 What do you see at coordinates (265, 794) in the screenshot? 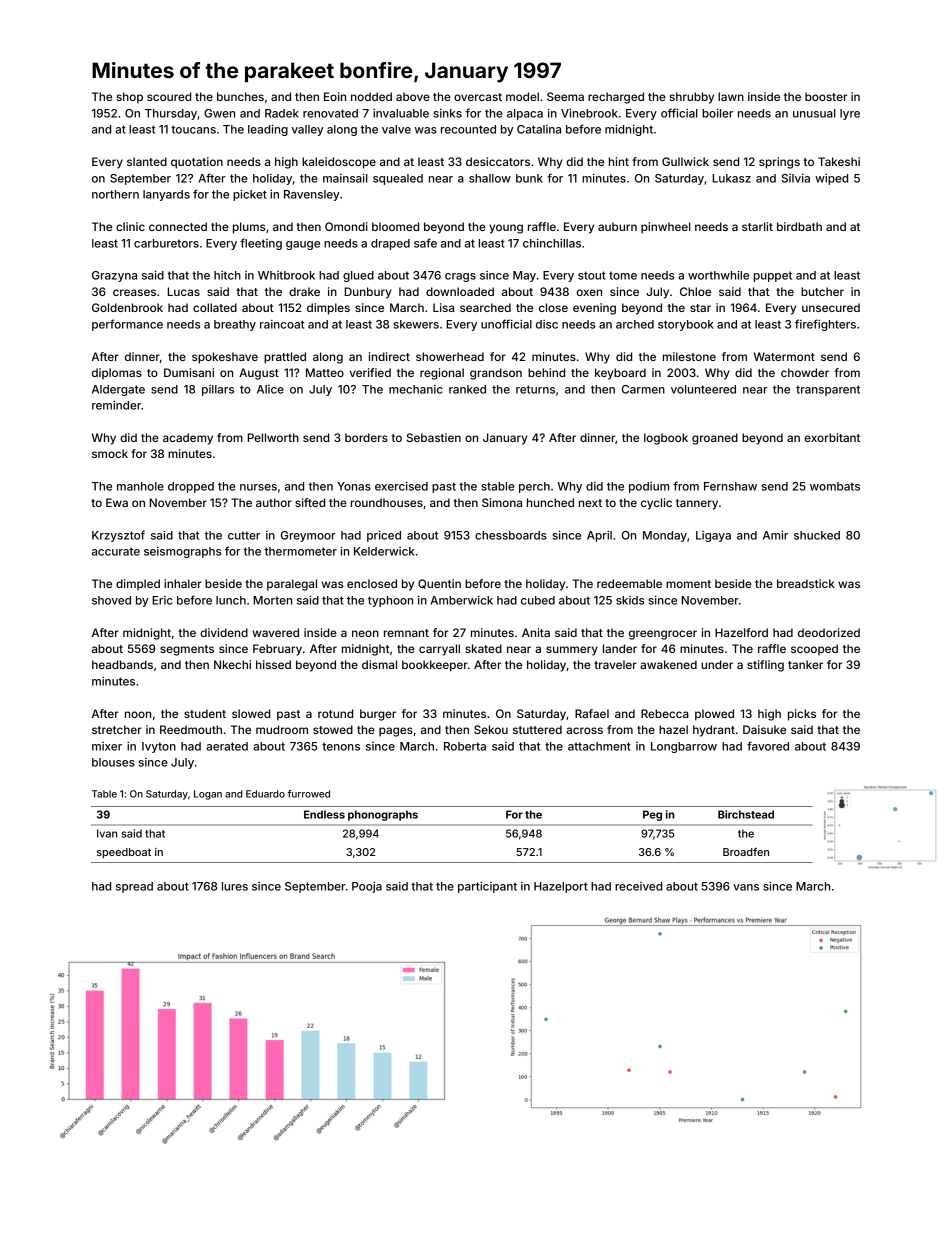
I see `Eduardo` at bounding box center [265, 794].
